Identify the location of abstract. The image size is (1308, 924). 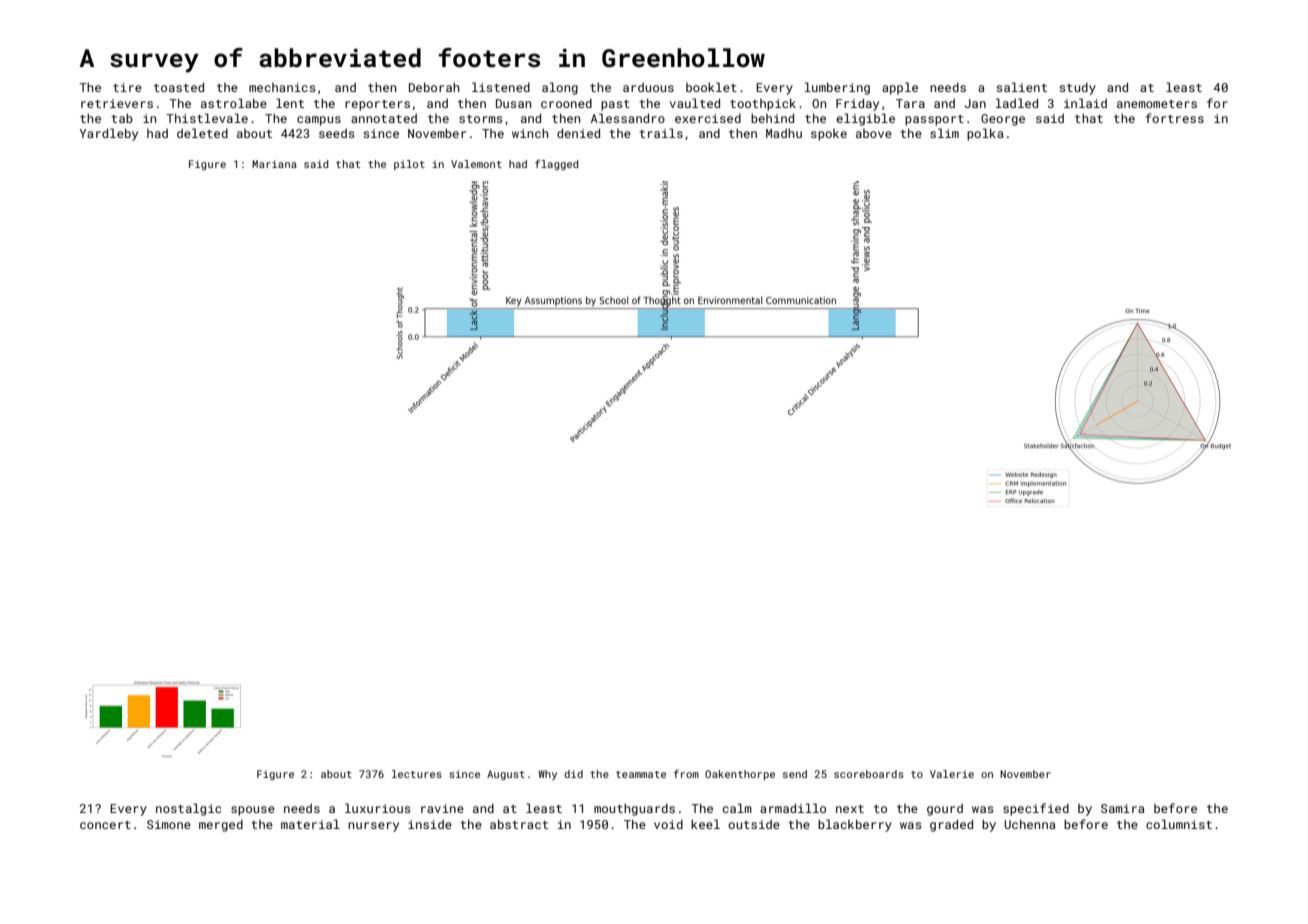
(519, 824).
